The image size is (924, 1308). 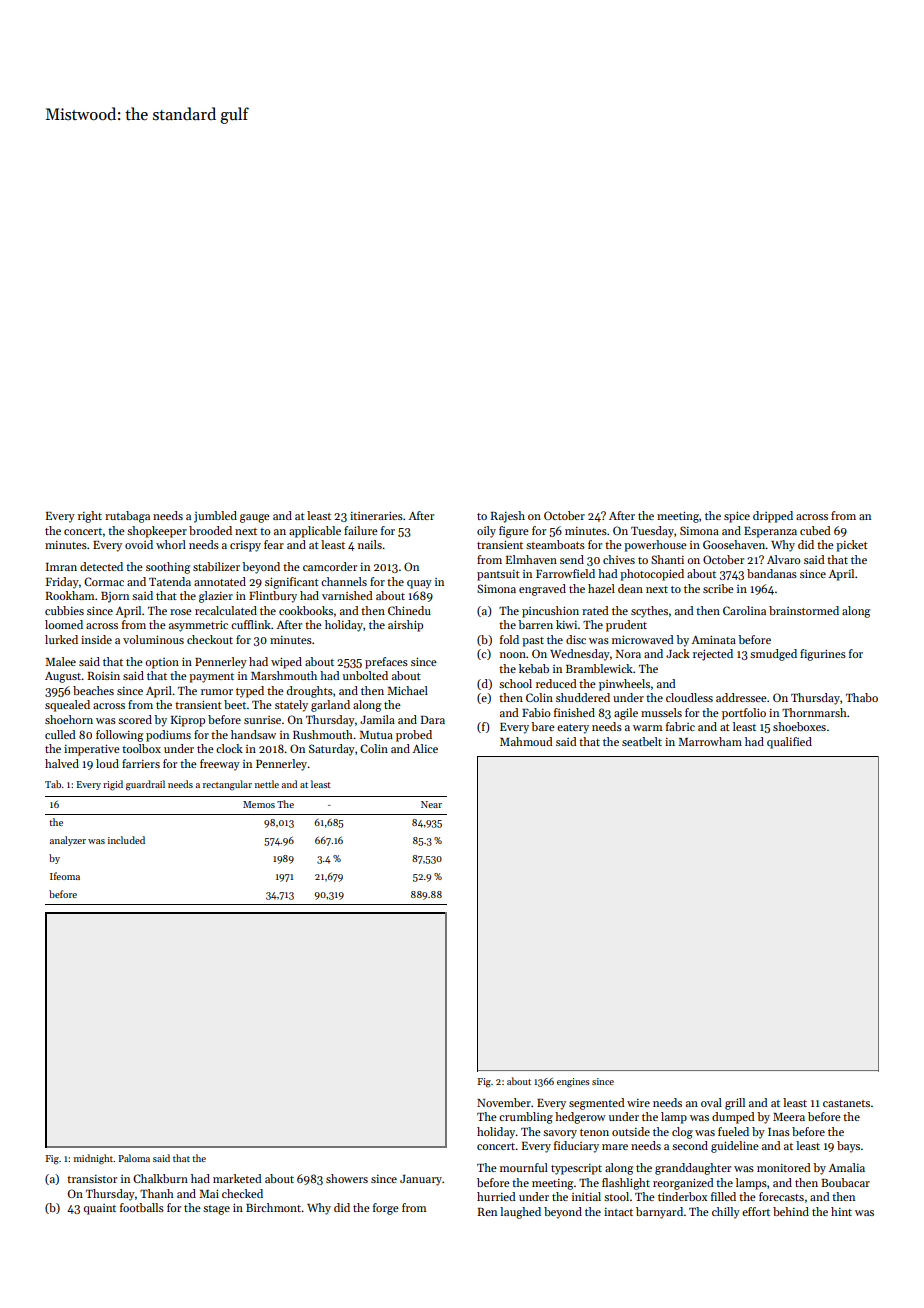 What do you see at coordinates (524, 1167) in the page?
I see `mournful` at bounding box center [524, 1167].
